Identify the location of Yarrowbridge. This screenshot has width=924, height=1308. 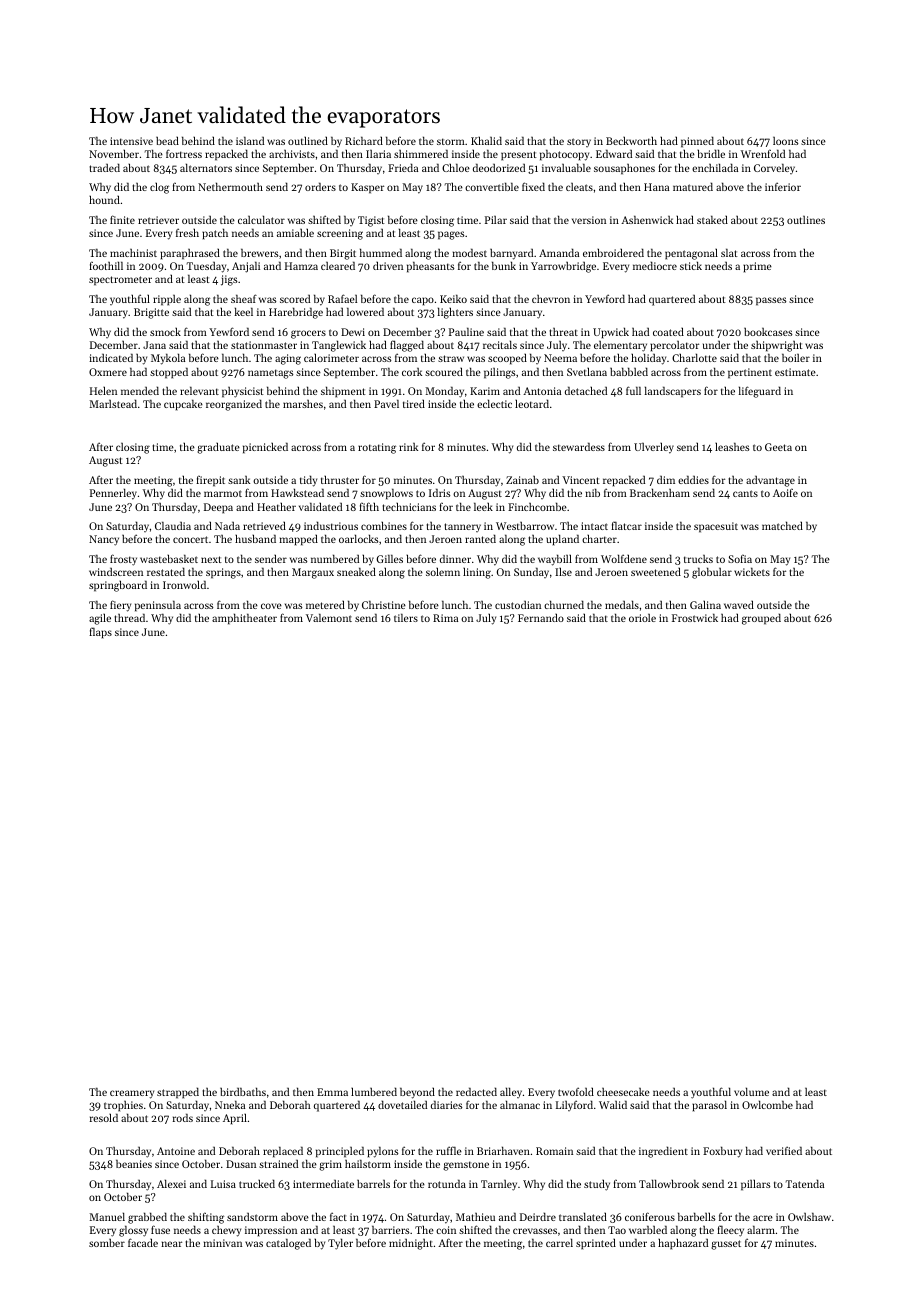
(563, 267).
